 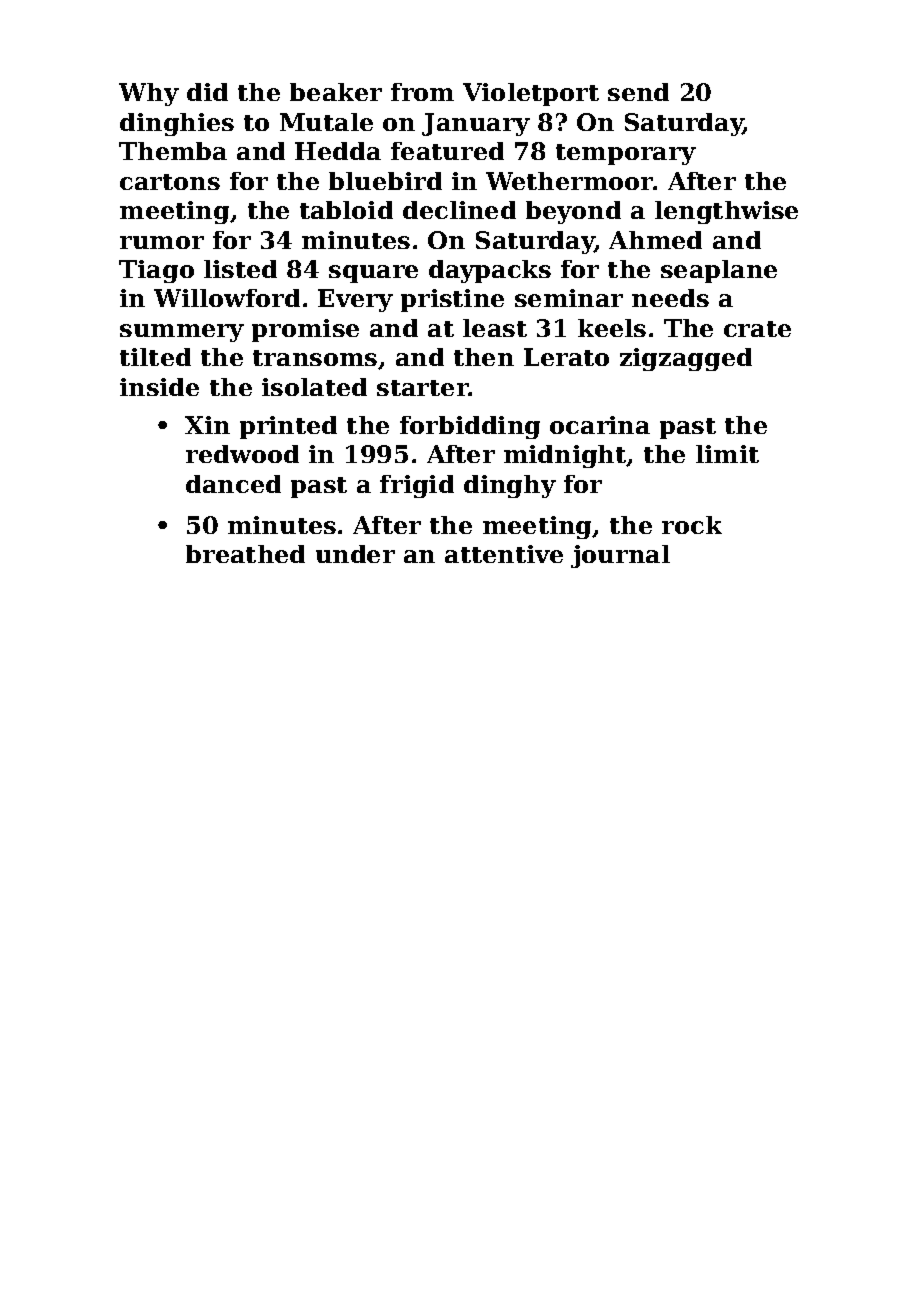 What do you see at coordinates (686, 359) in the image?
I see `zigzagged` at bounding box center [686, 359].
